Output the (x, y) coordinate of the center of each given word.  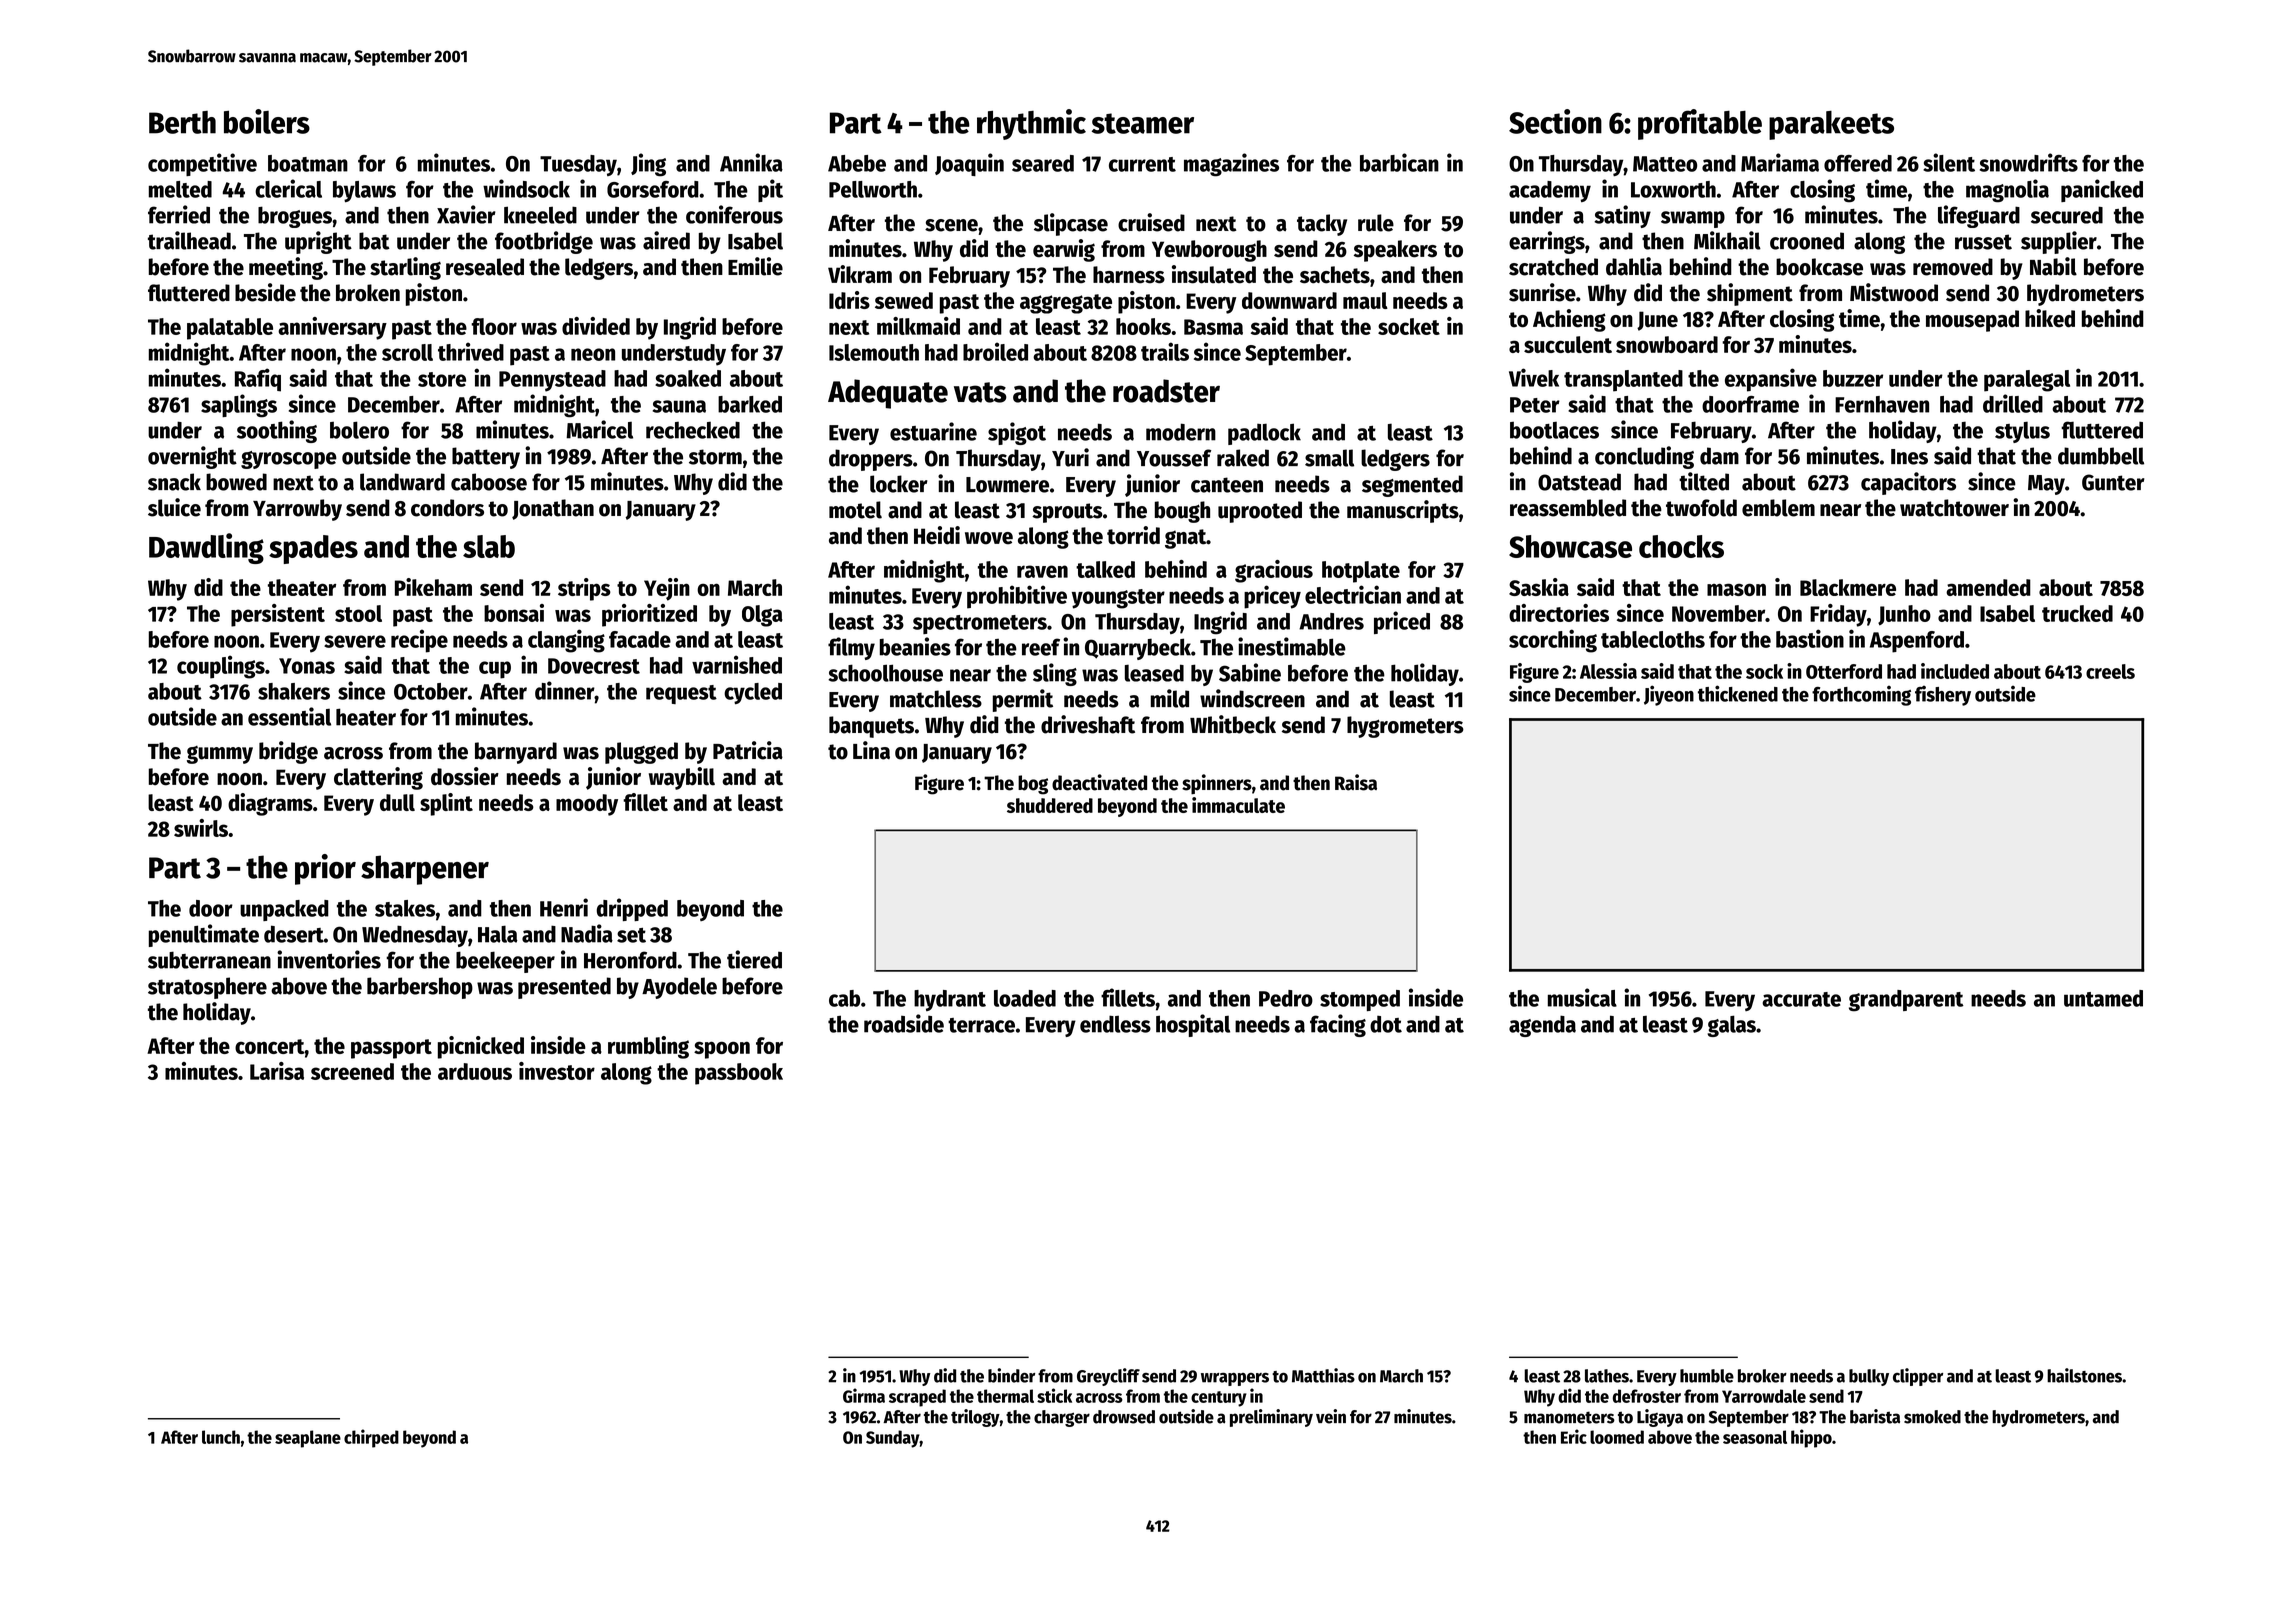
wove (989, 538)
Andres (1331, 621)
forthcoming (1861, 696)
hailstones (2084, 1375)
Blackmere (1848, 587)
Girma (864, 1395)
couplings (221, 667)
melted (180, 189)
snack (174, 482)
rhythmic (1031, 124)
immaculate (1238, 805)
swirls (201, 828)
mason (1736, 589)
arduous (475, 1071)
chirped (371, 1438)
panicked (2102, 190)
